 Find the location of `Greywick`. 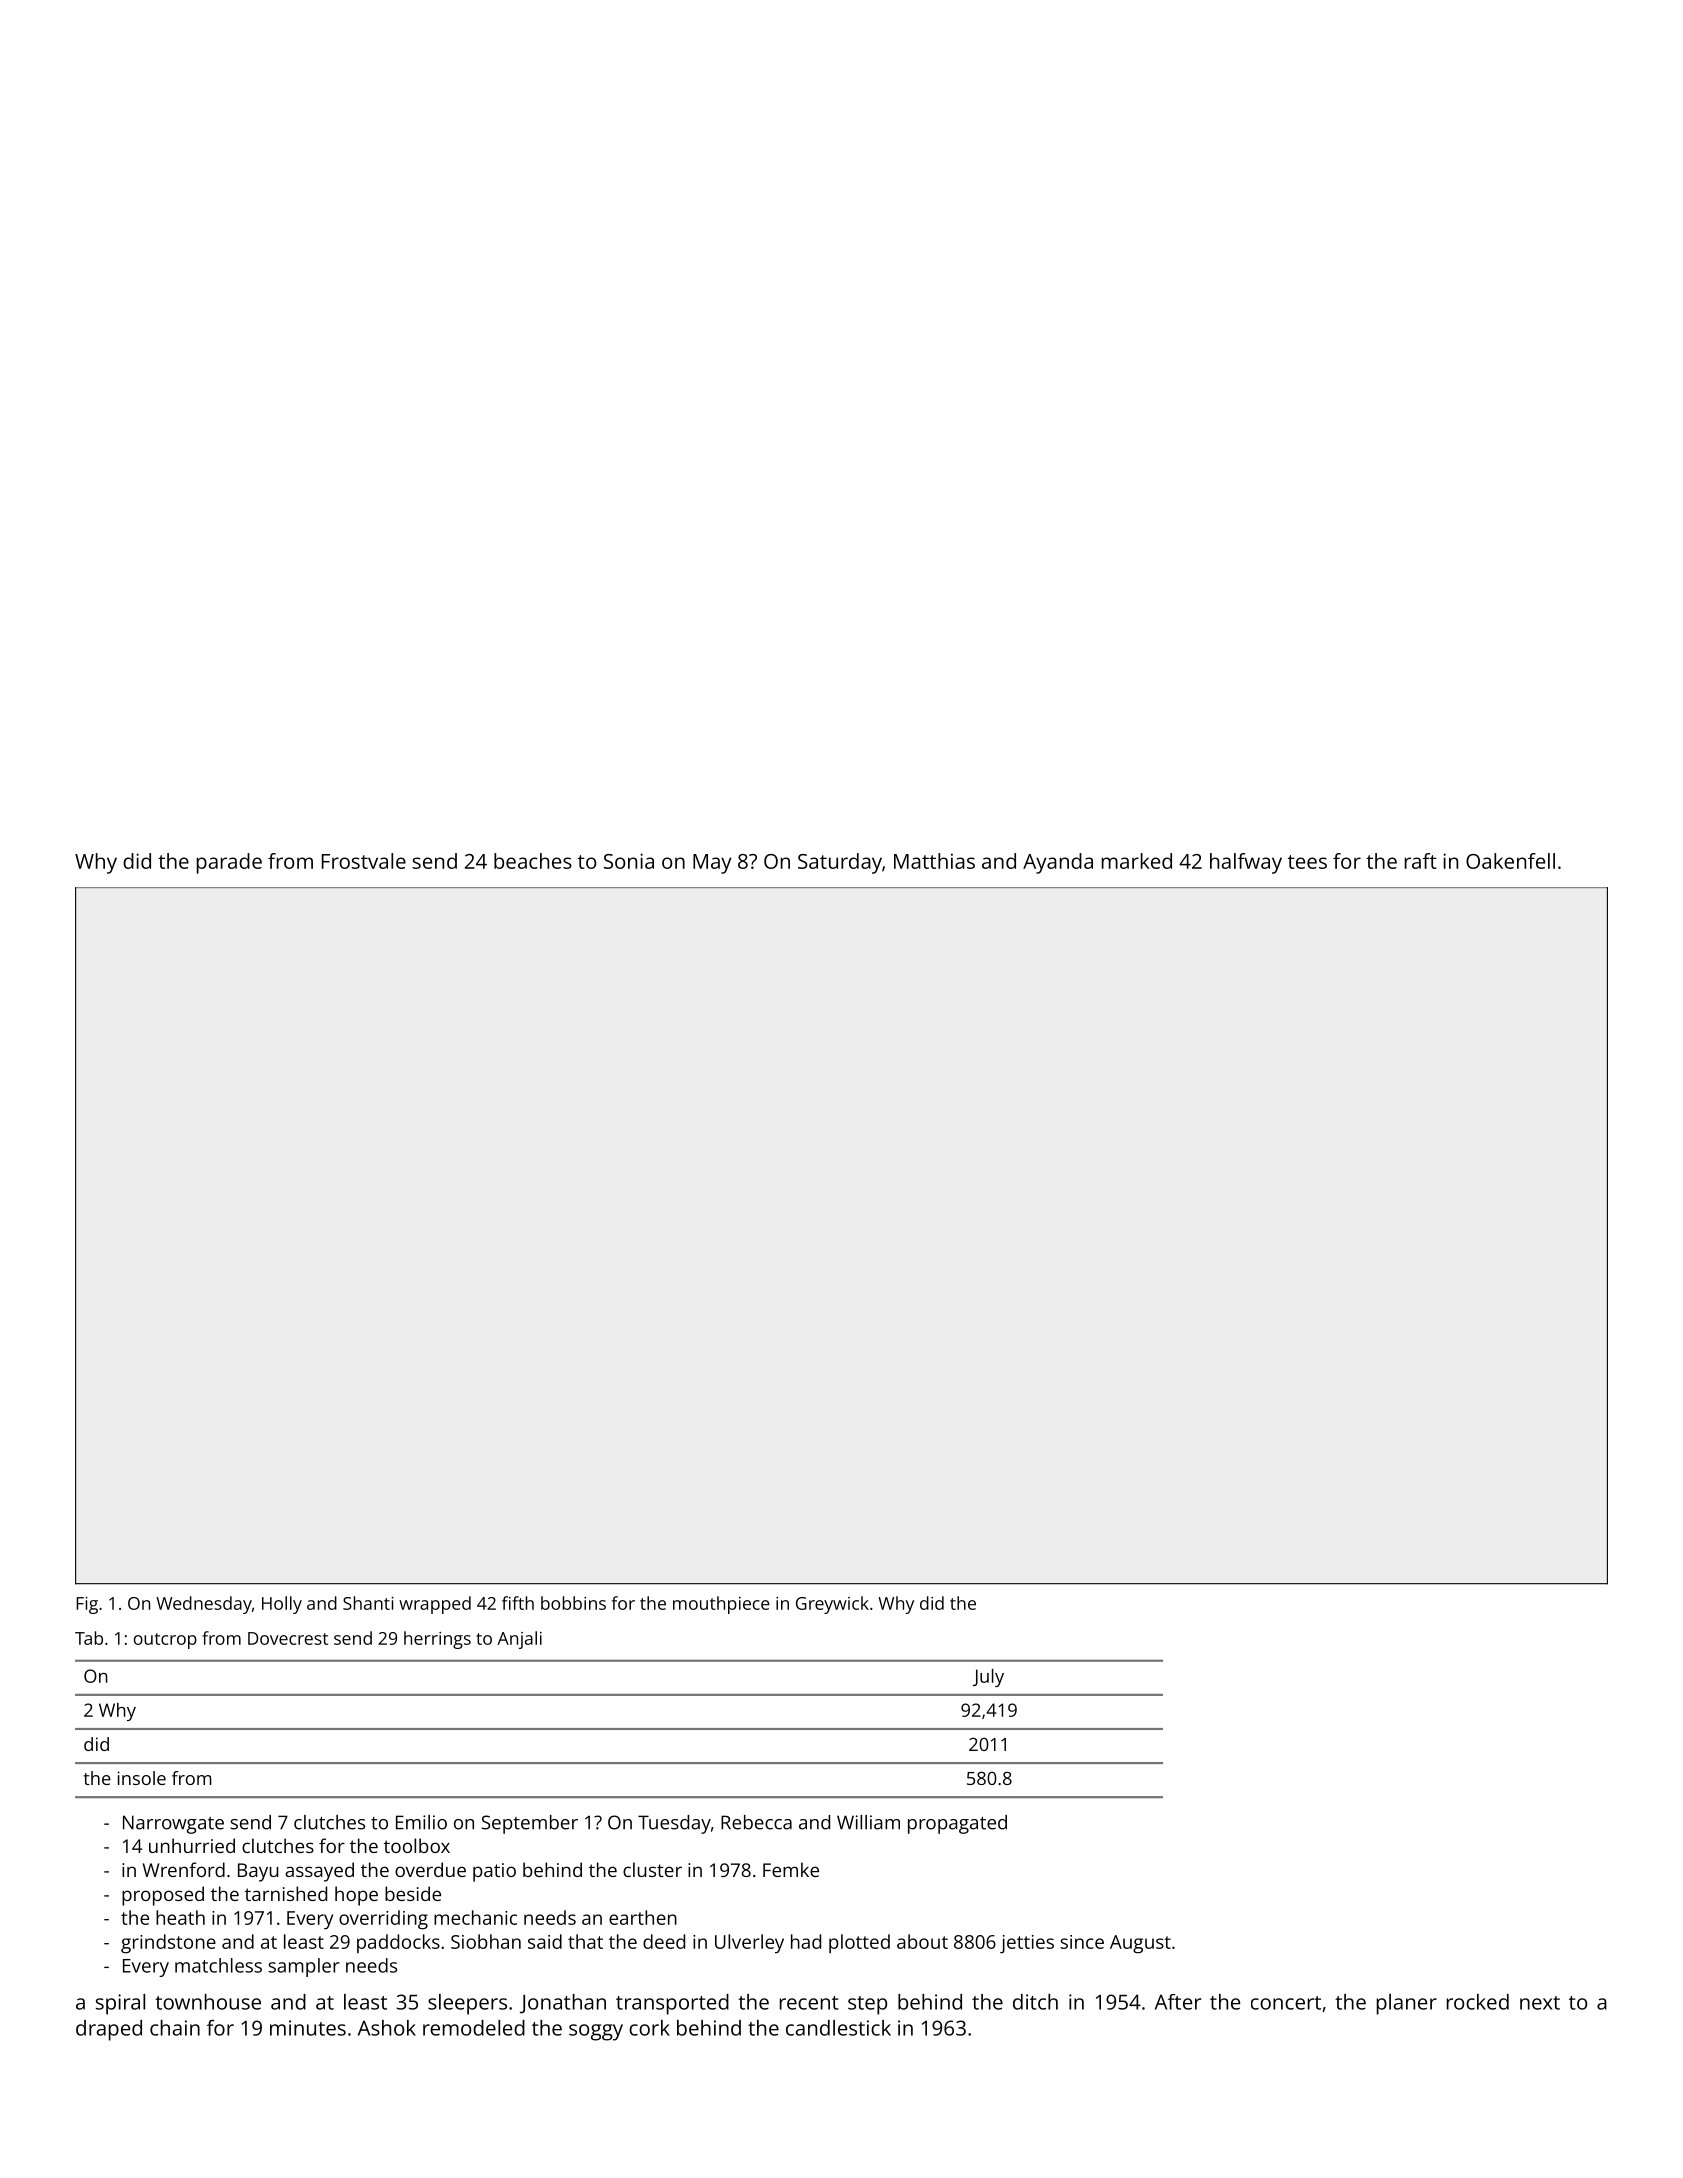

Greywick is located at coordinates (832, 1605).
